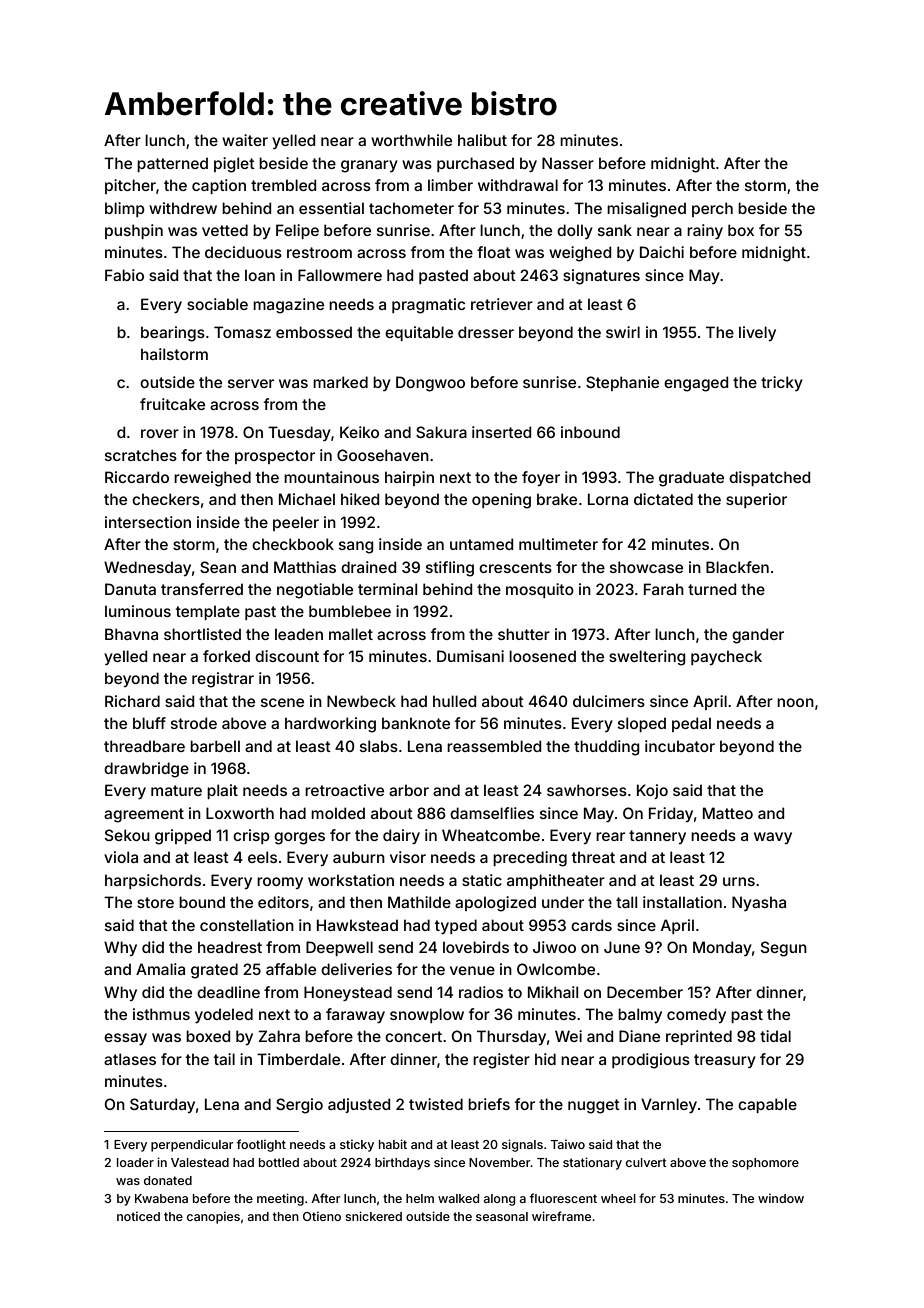 The image size is (924, 1308). Describe the element at coordinates (737, 567) in the screenshot. I see `Blackfen` at that location.
